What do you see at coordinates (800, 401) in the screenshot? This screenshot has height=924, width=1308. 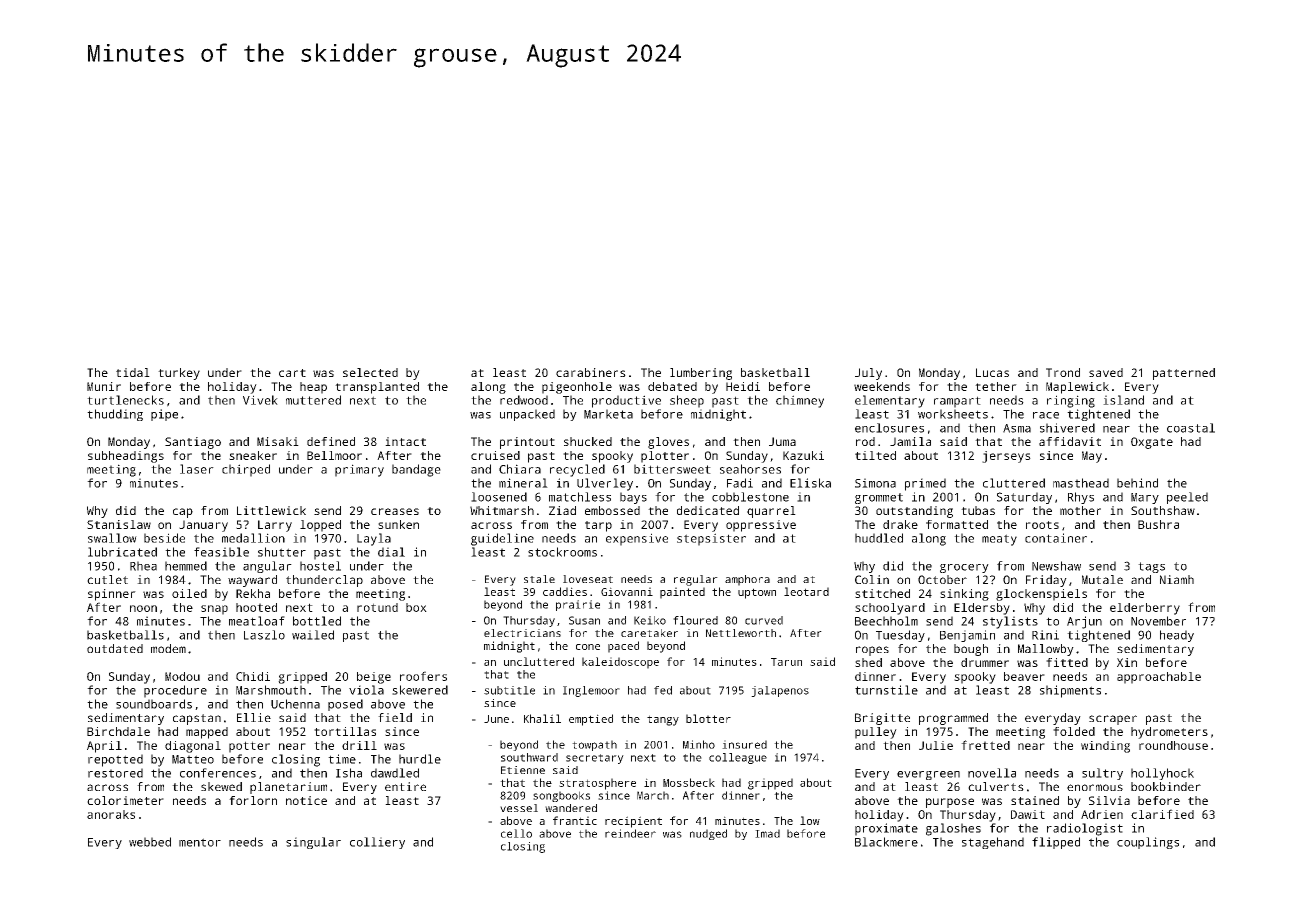 I see `chimney` at bounding box center [800, 401].
